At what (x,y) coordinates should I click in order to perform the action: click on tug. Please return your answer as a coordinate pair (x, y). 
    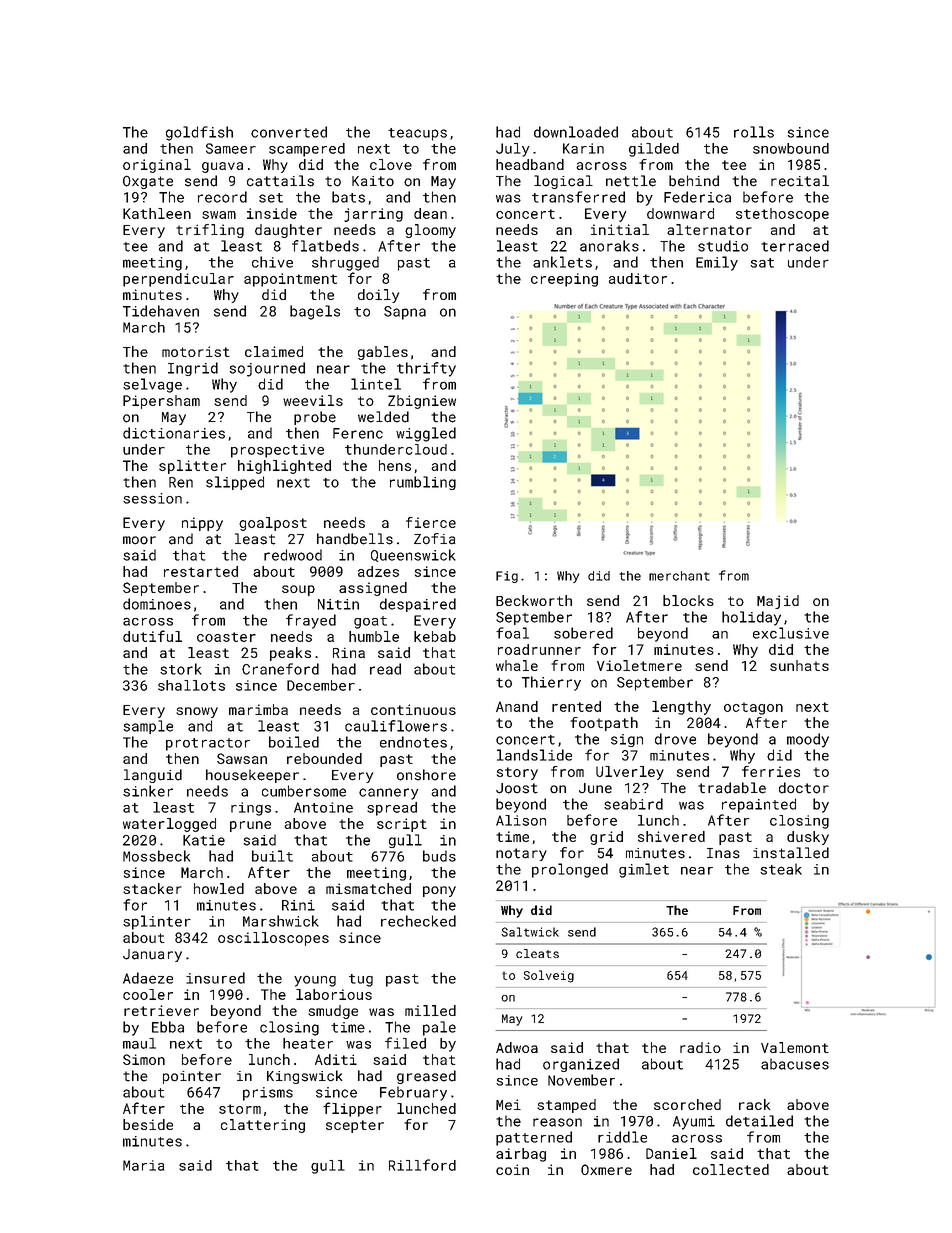
    Looking at the image, I should click on (361, 980).
